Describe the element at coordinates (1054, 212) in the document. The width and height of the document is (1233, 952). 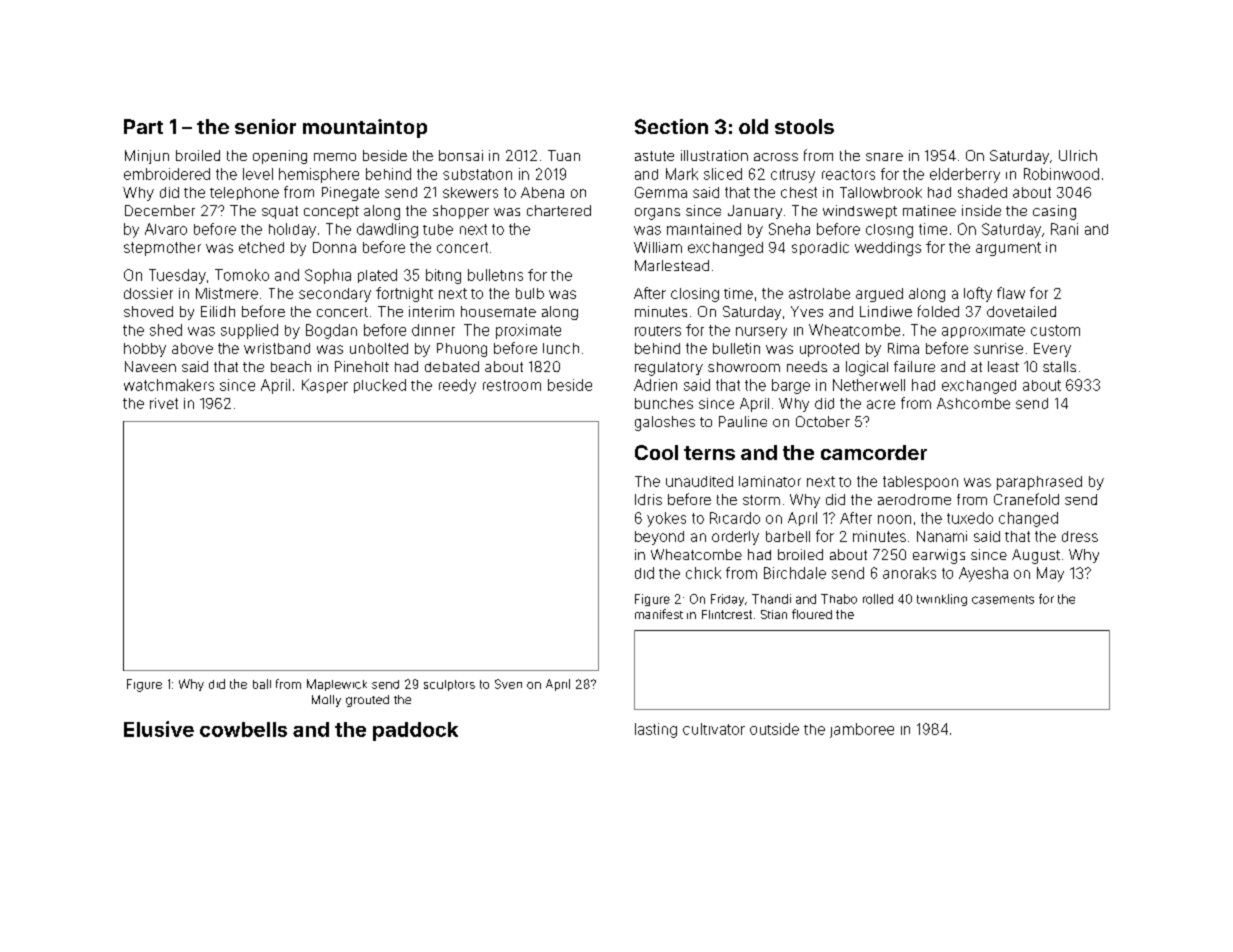
I see `casing` at that location.
